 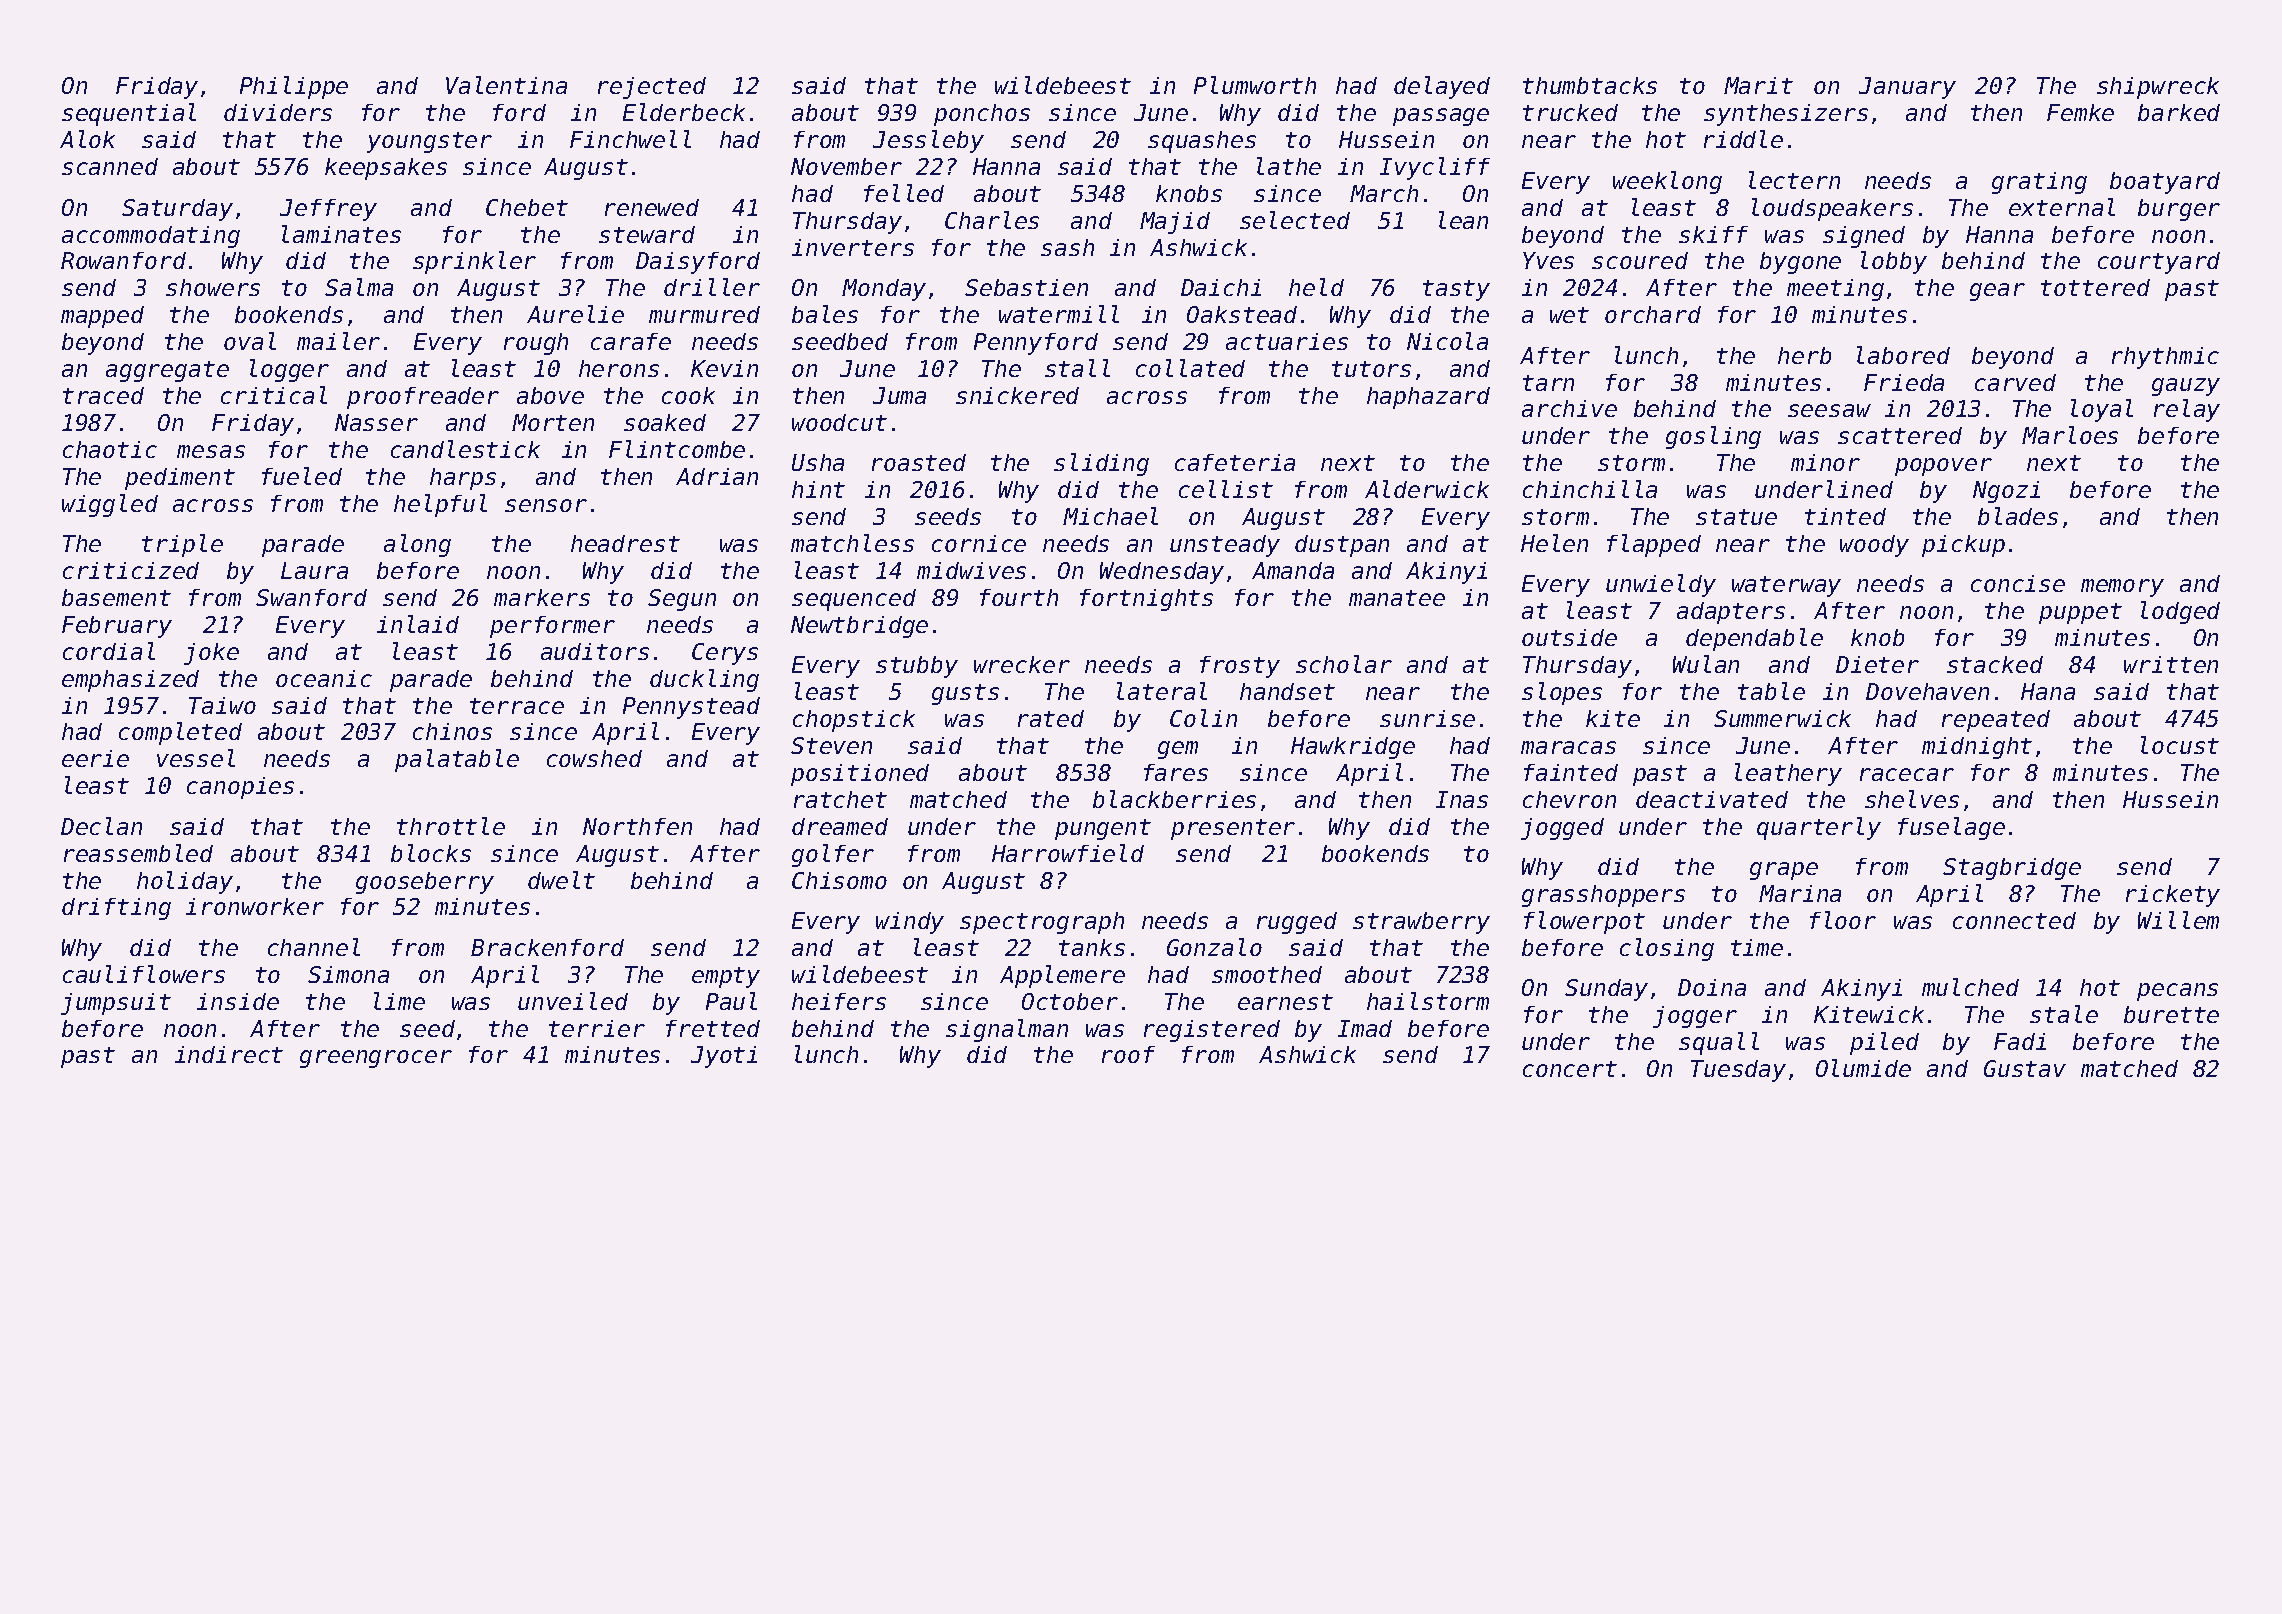 I want to click on indirect, so click(x=229, y=1054).
